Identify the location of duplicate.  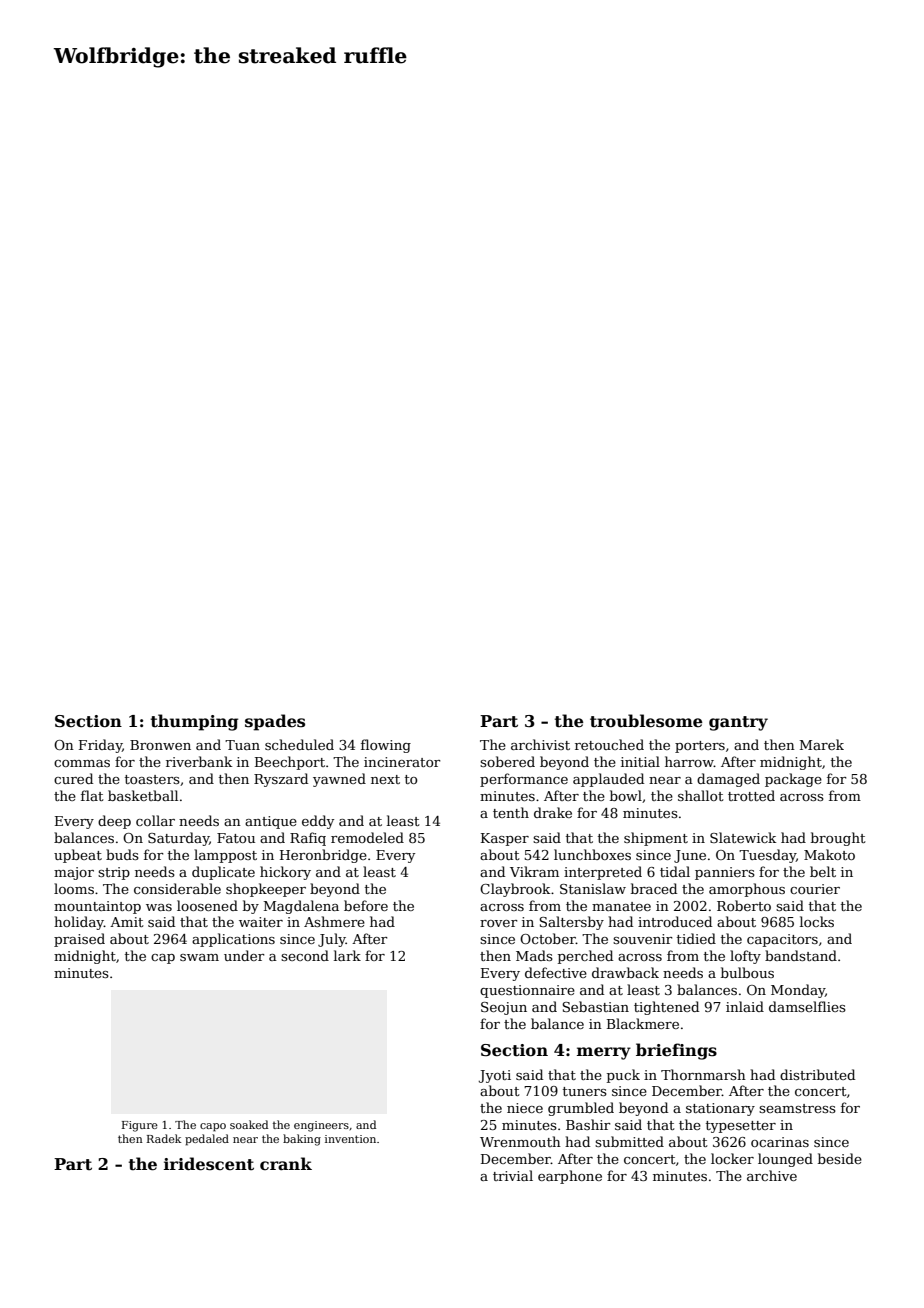
(223, 873).
